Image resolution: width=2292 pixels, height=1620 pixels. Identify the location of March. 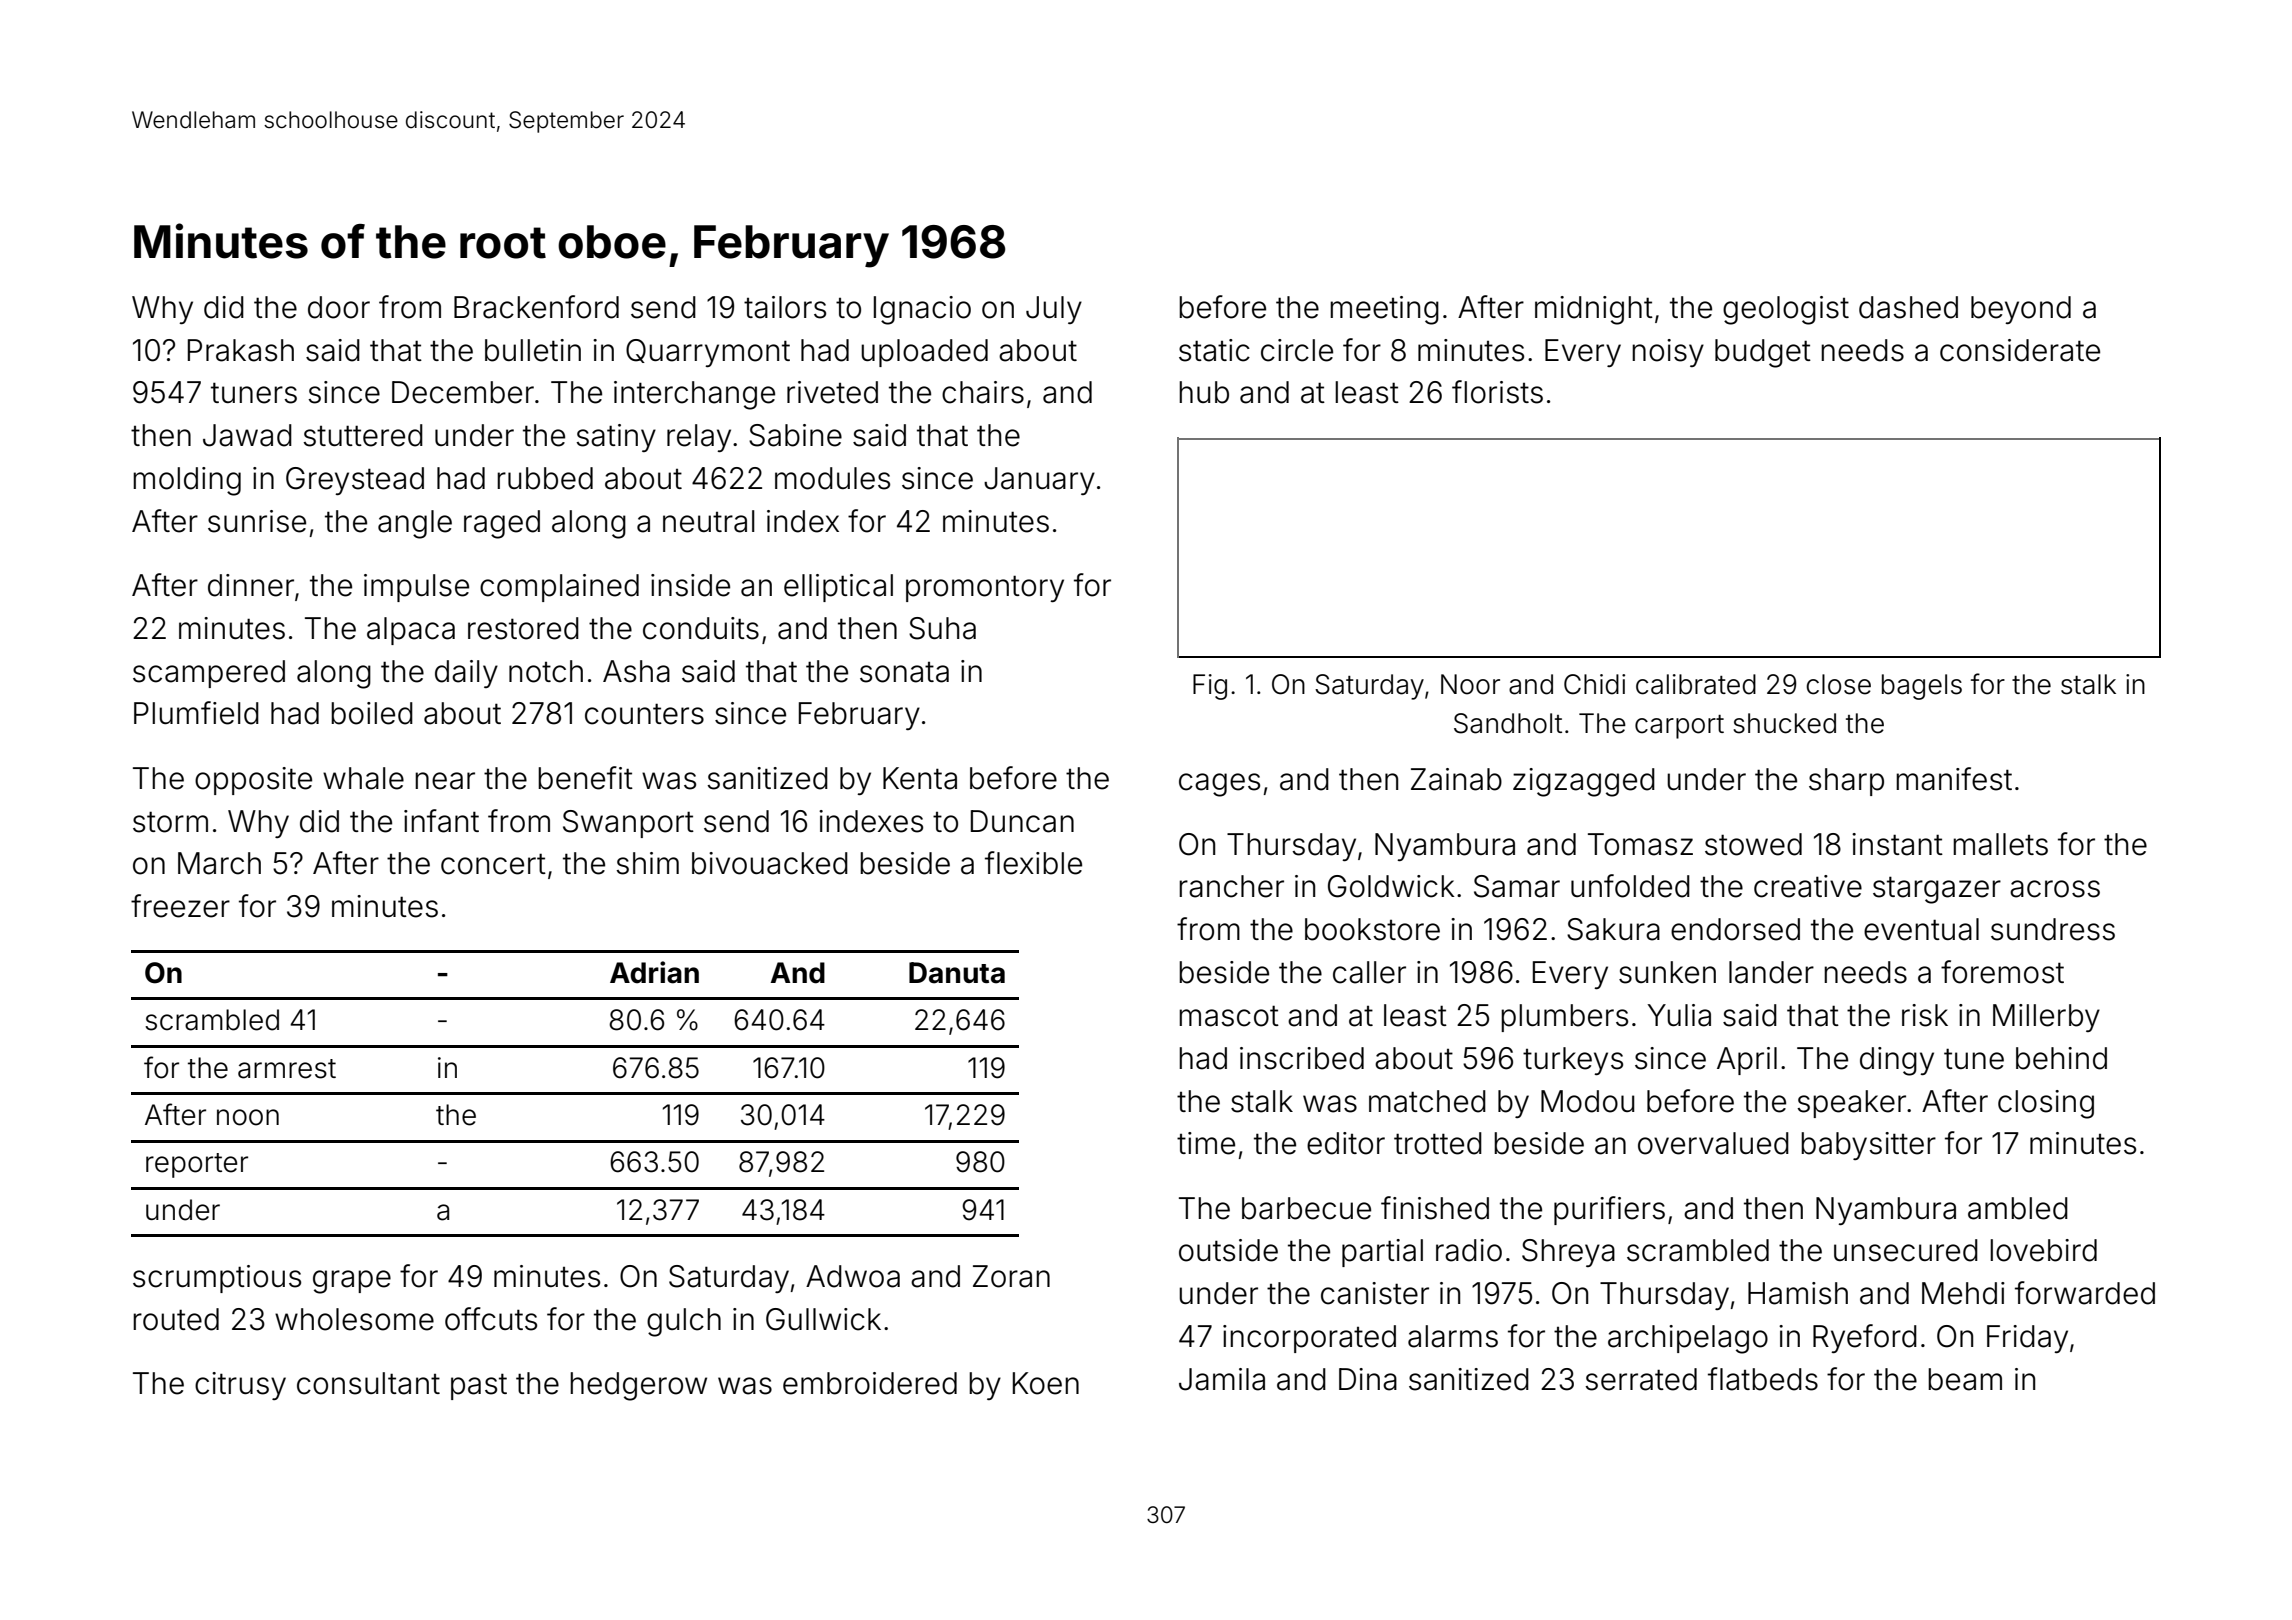
(219, 863).
